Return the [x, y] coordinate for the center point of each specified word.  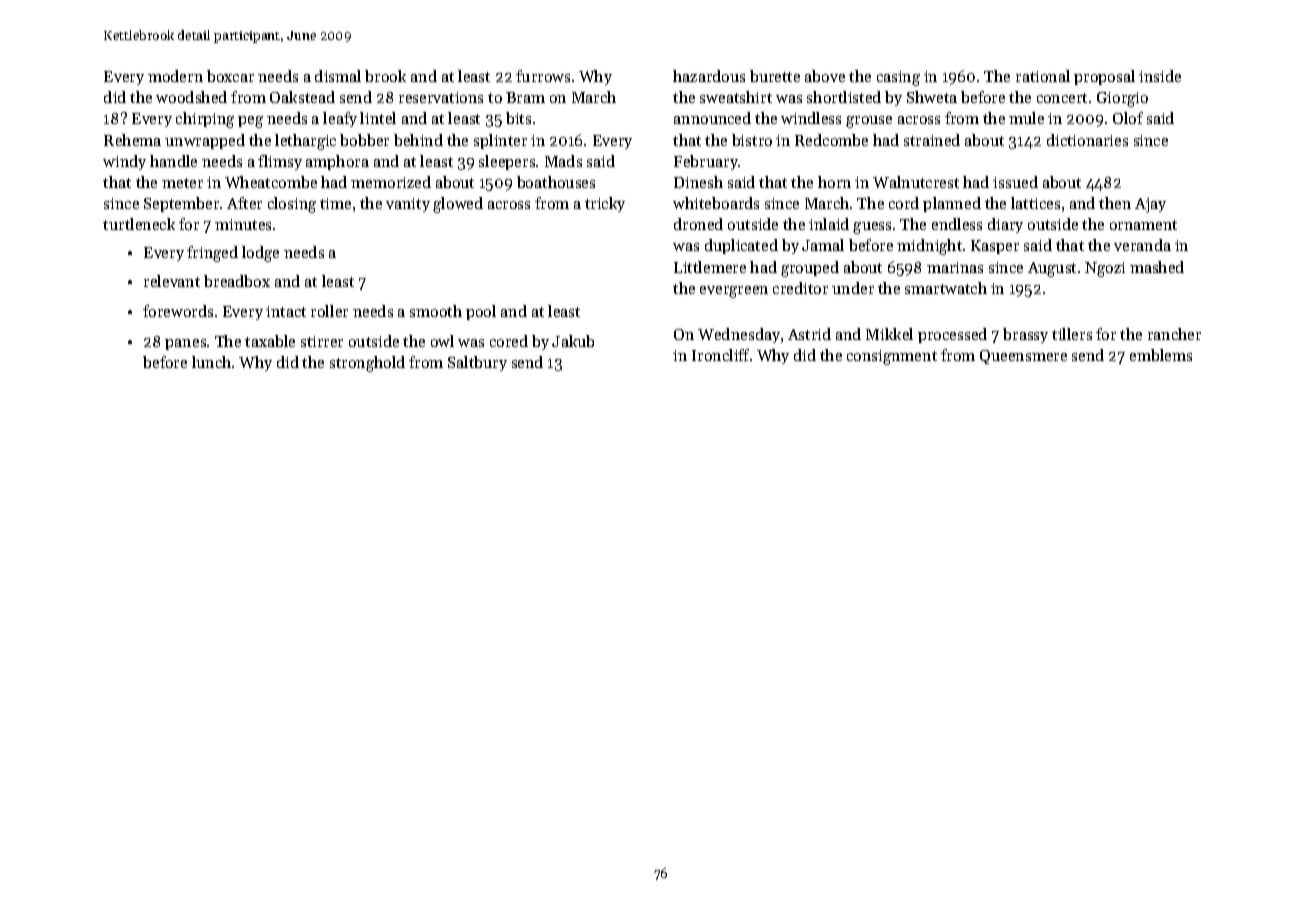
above [825, 76]
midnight [929, 247]
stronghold [367, 364]
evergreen [734, 292]
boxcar [230, 76]
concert [1062, 98]
